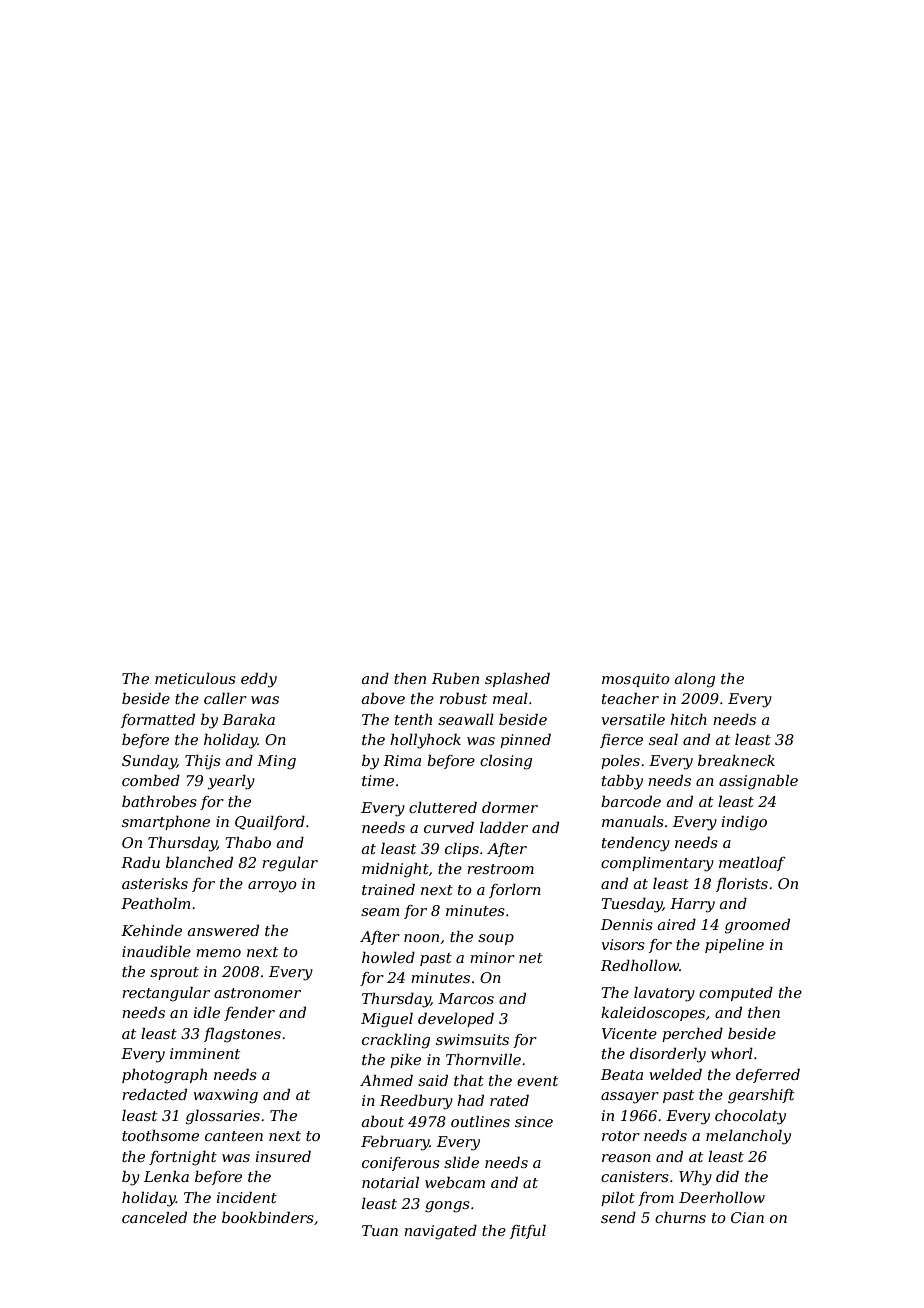 This screenshot has height=1308, width=924. I want to click on florists, so click(742, 885).
